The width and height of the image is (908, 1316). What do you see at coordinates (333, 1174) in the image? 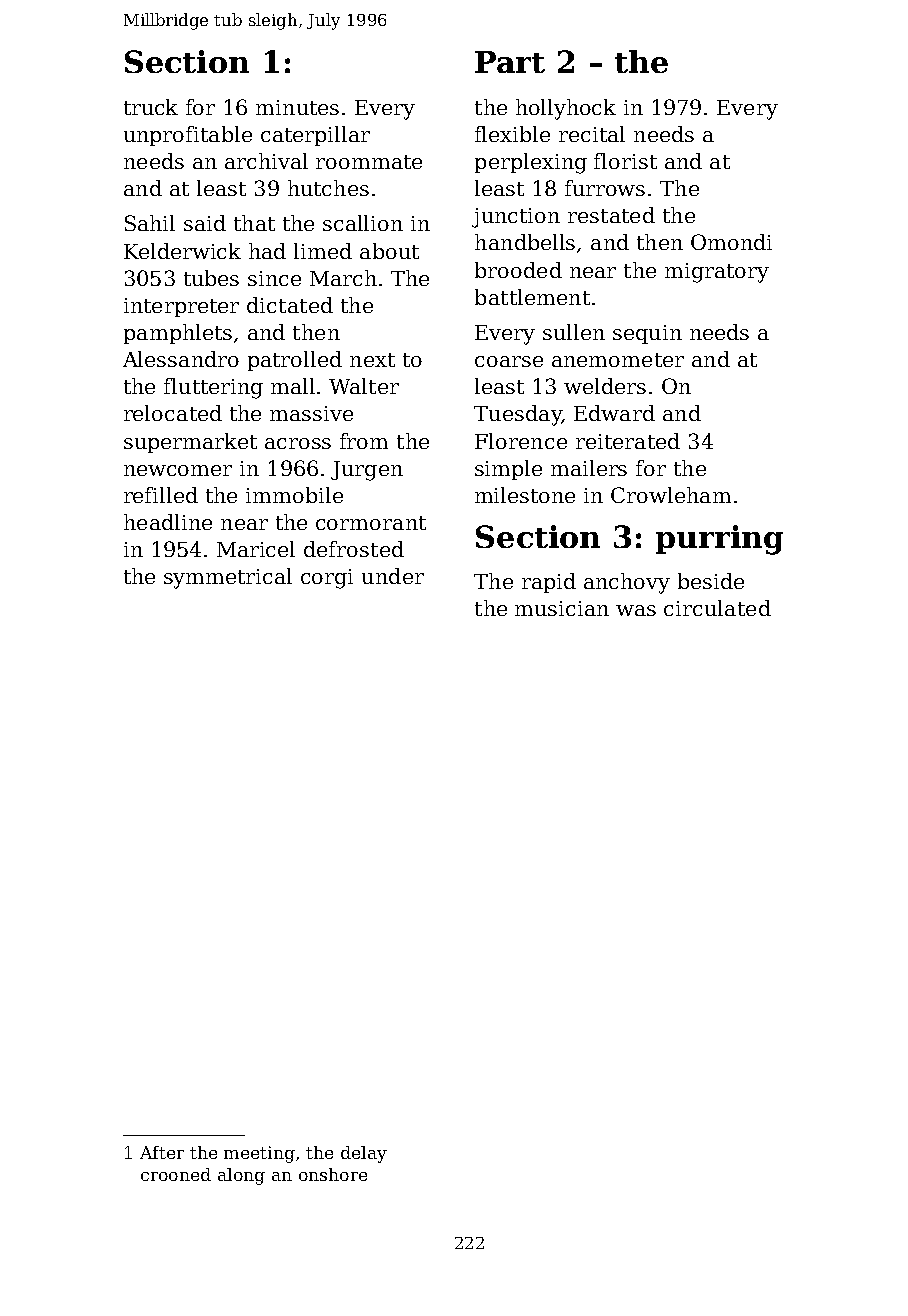
I see `onshore` at bounding box center [333, 1174].
